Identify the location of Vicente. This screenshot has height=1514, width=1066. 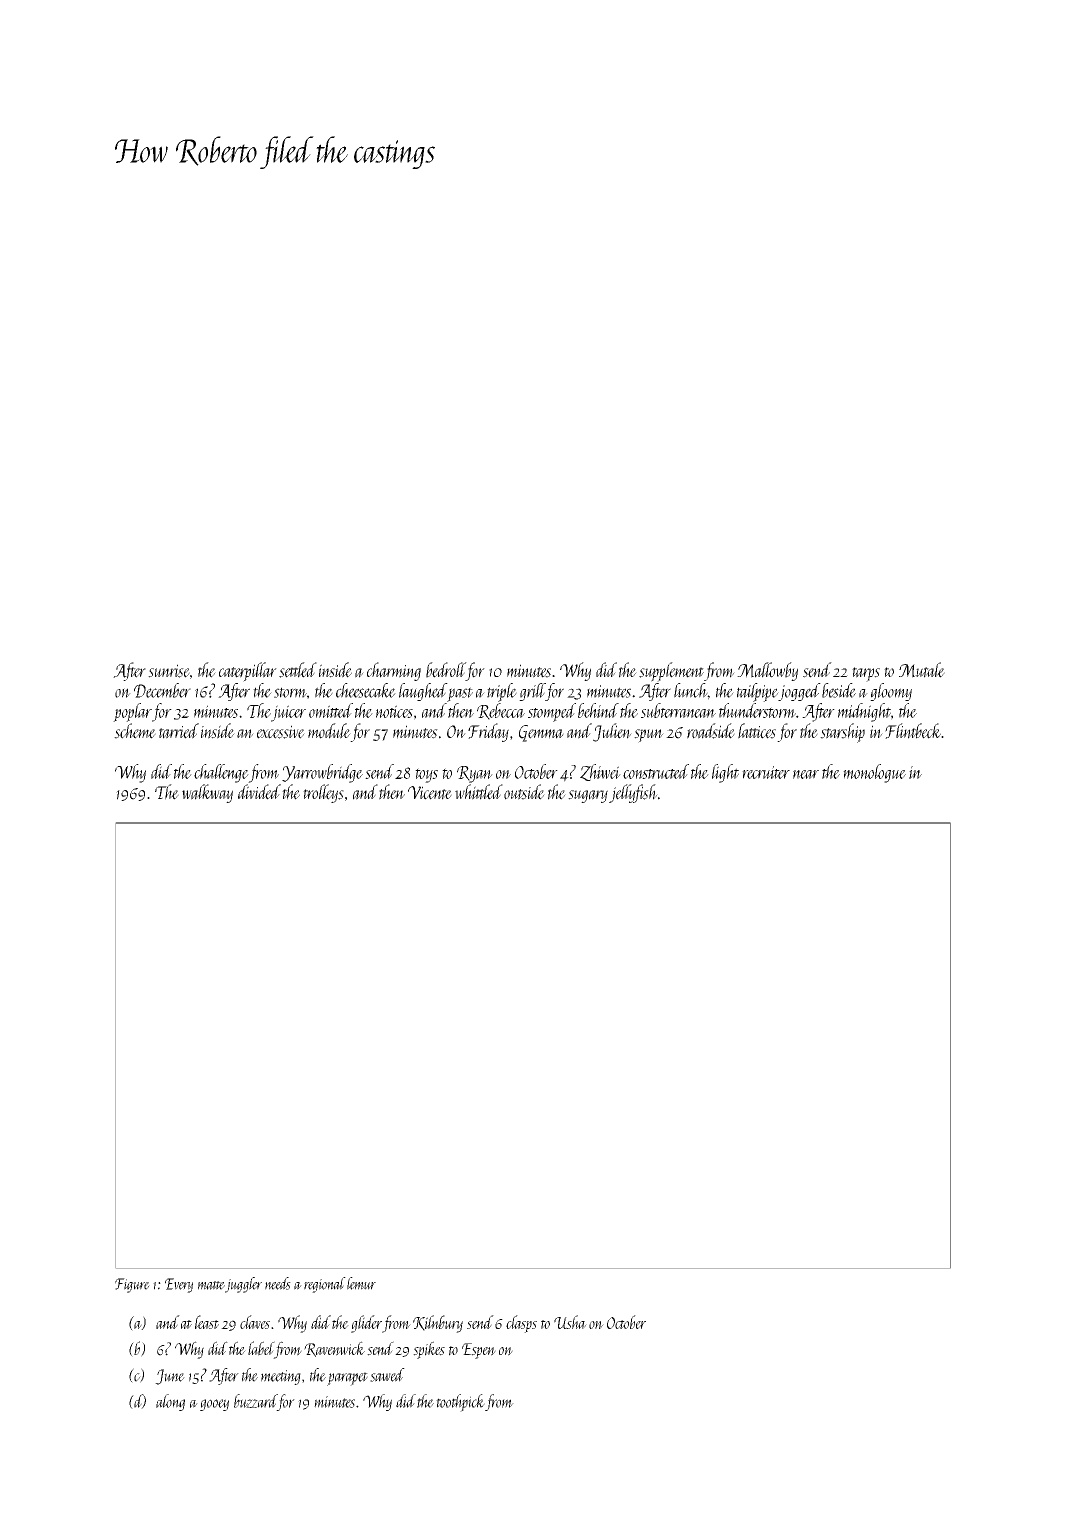
(430, 793).
